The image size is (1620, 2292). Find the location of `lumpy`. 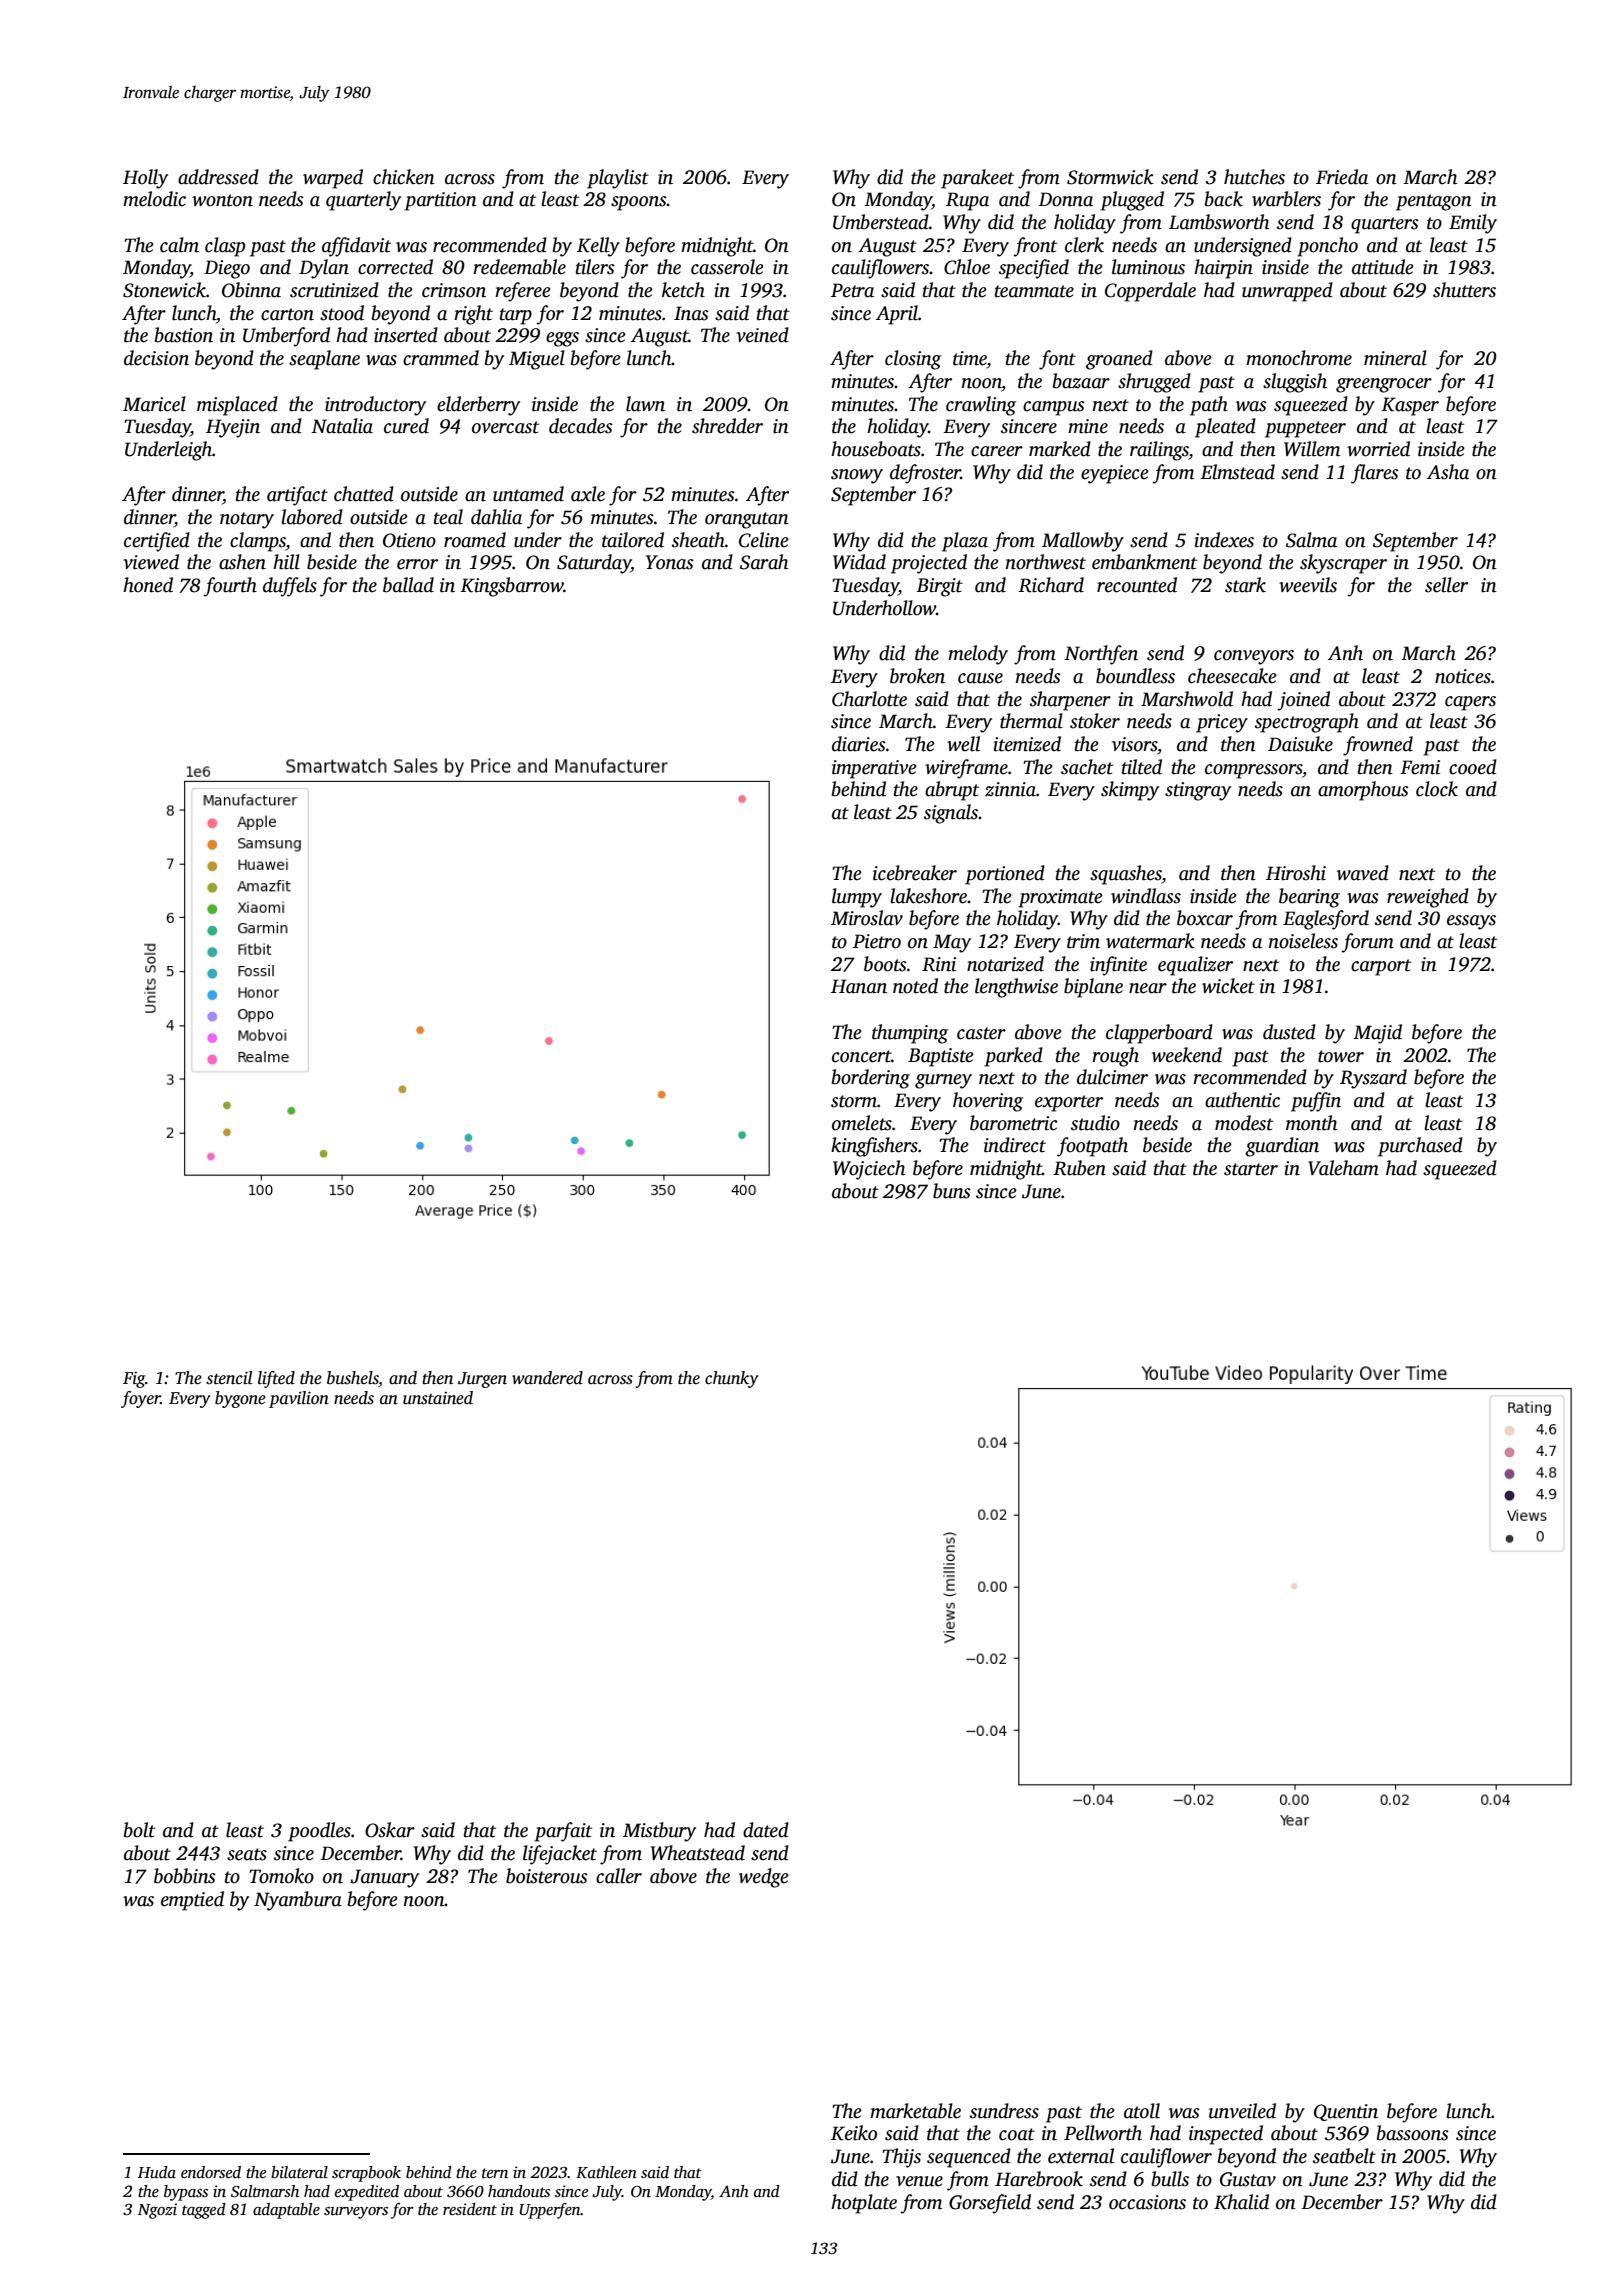

lumpy is located at coordinates (857, 898).
